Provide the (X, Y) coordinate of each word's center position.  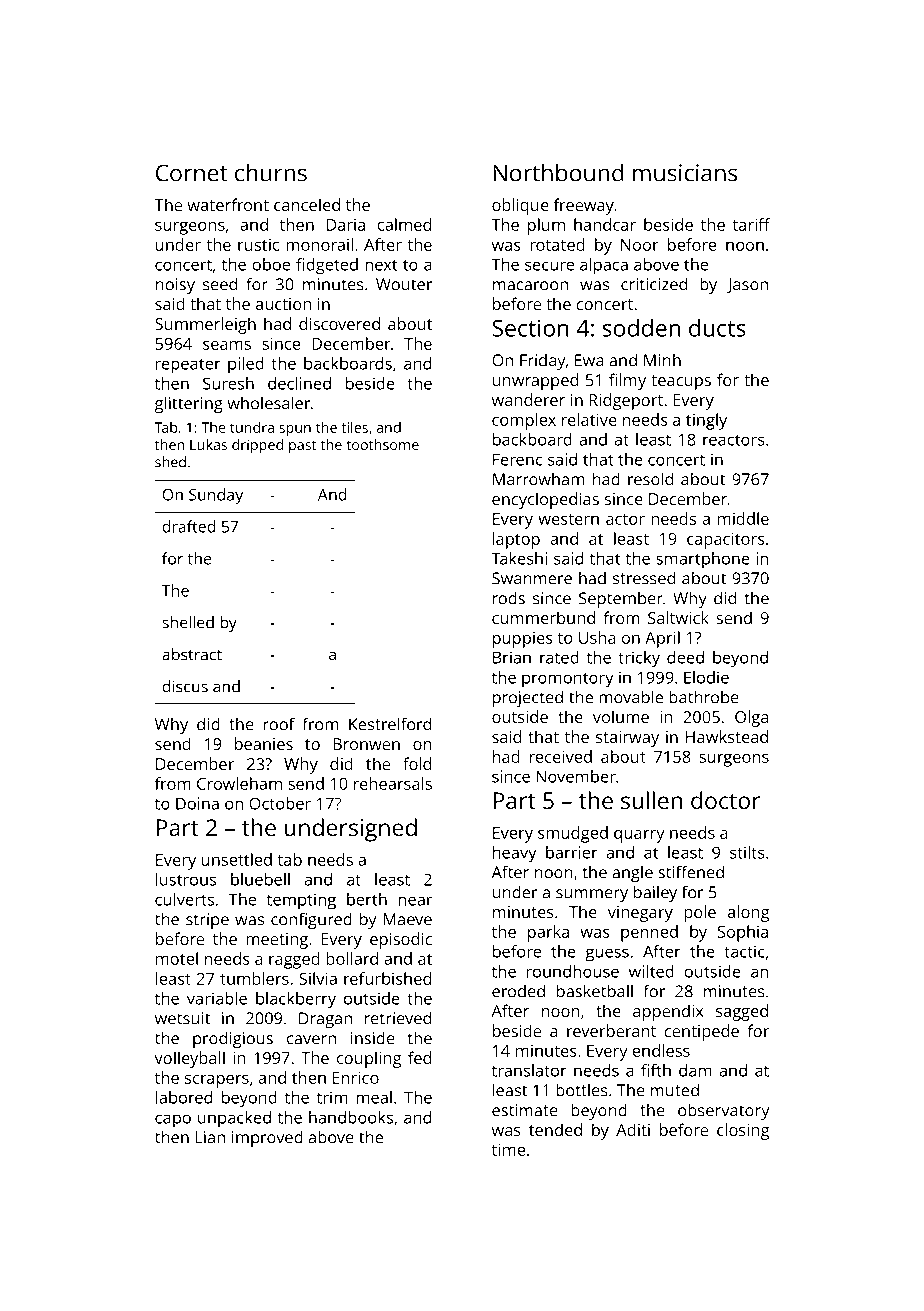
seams (227, 345)
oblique (520, 206)
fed (419, 1057)
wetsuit (182, 1018)
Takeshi (519, 558)
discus (185, 686)
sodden (641, 328)
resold (650, 479)
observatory (723, 1111)
